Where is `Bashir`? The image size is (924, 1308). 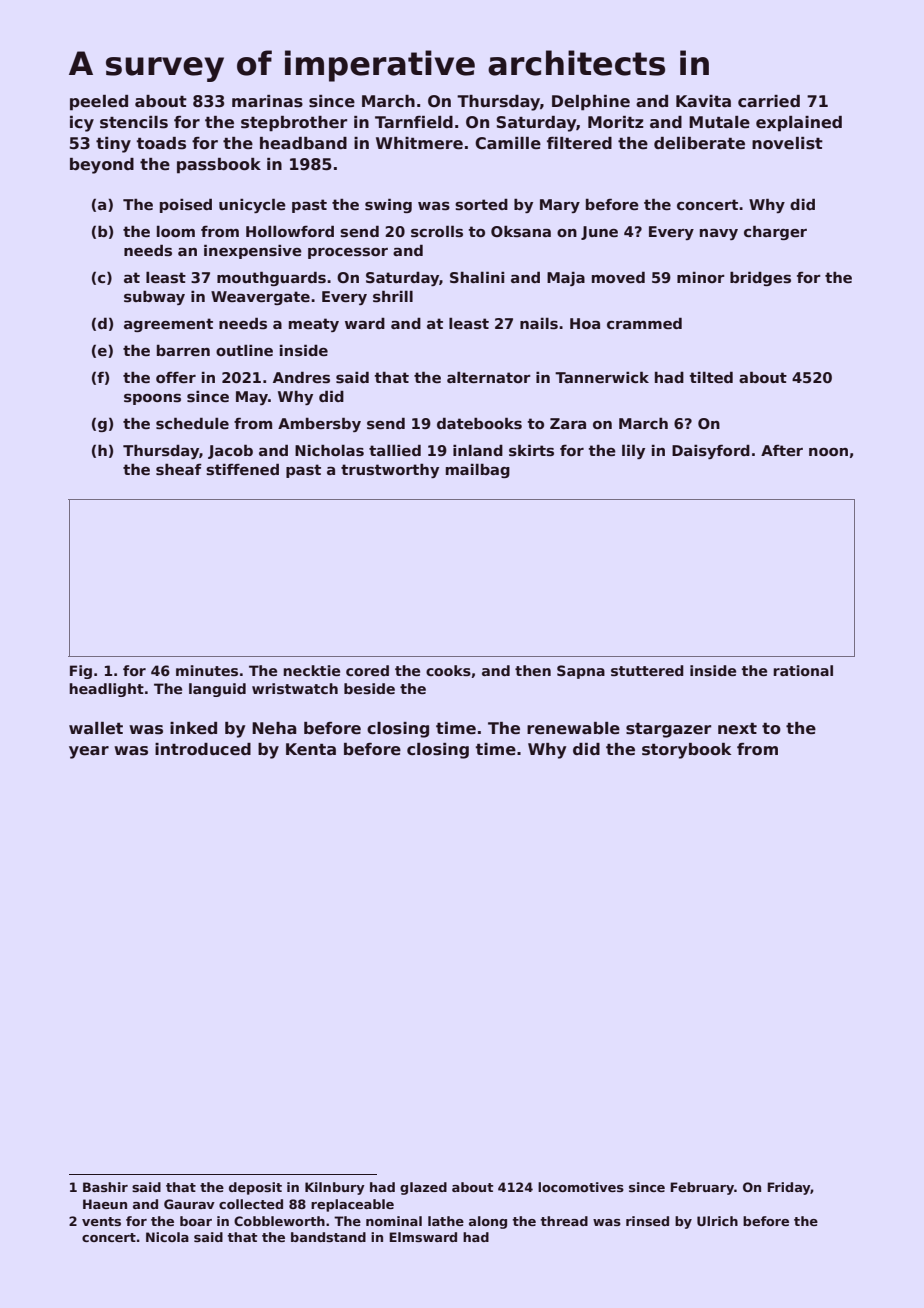 Bashir is located at coordinates (105, 1187).
